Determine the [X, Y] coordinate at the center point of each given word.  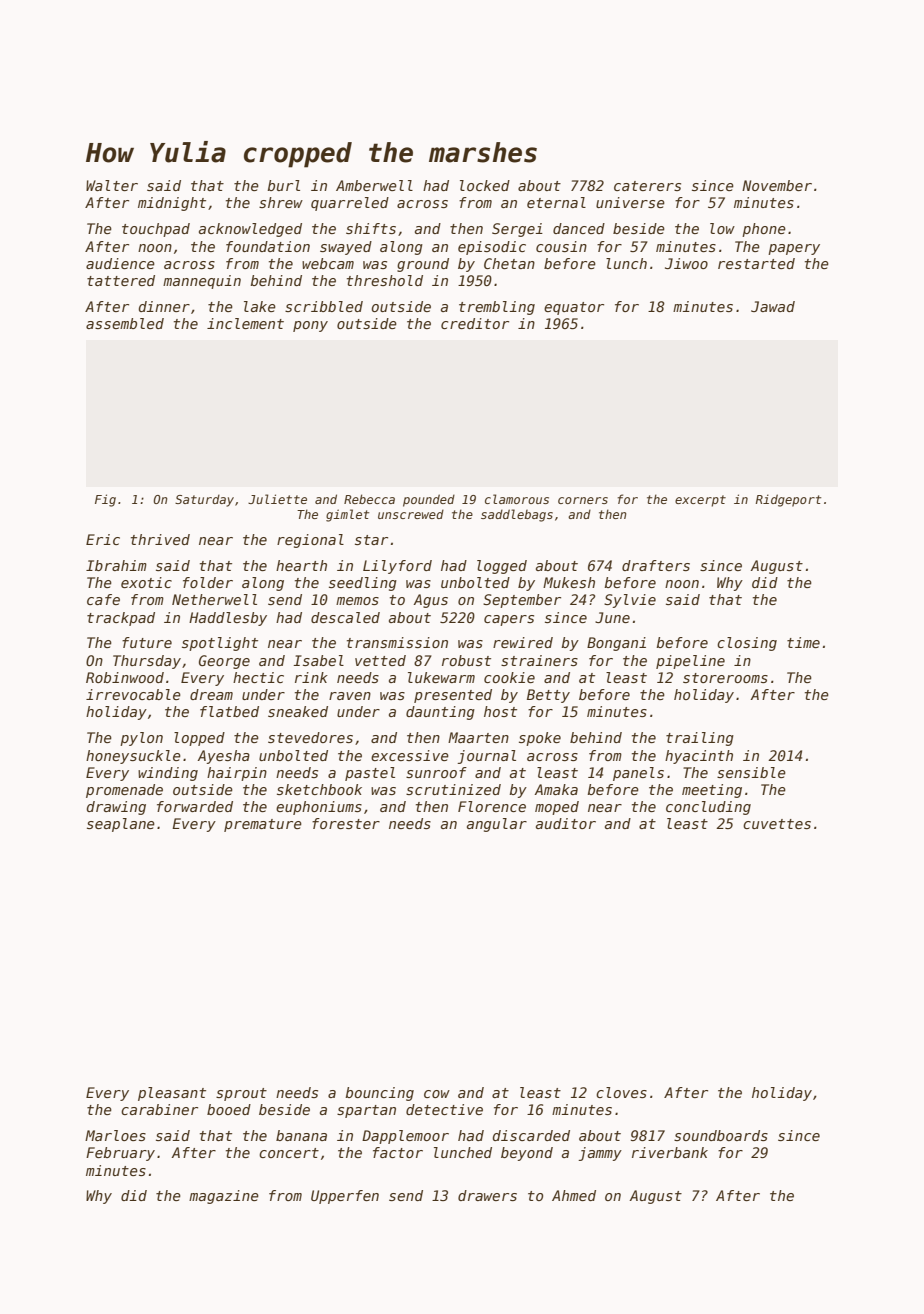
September [522, 601]
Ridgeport [788, 500]
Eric [103, 539]
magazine [224, 1197]
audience [120, 263]
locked [485, 185]
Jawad [773, 306]
